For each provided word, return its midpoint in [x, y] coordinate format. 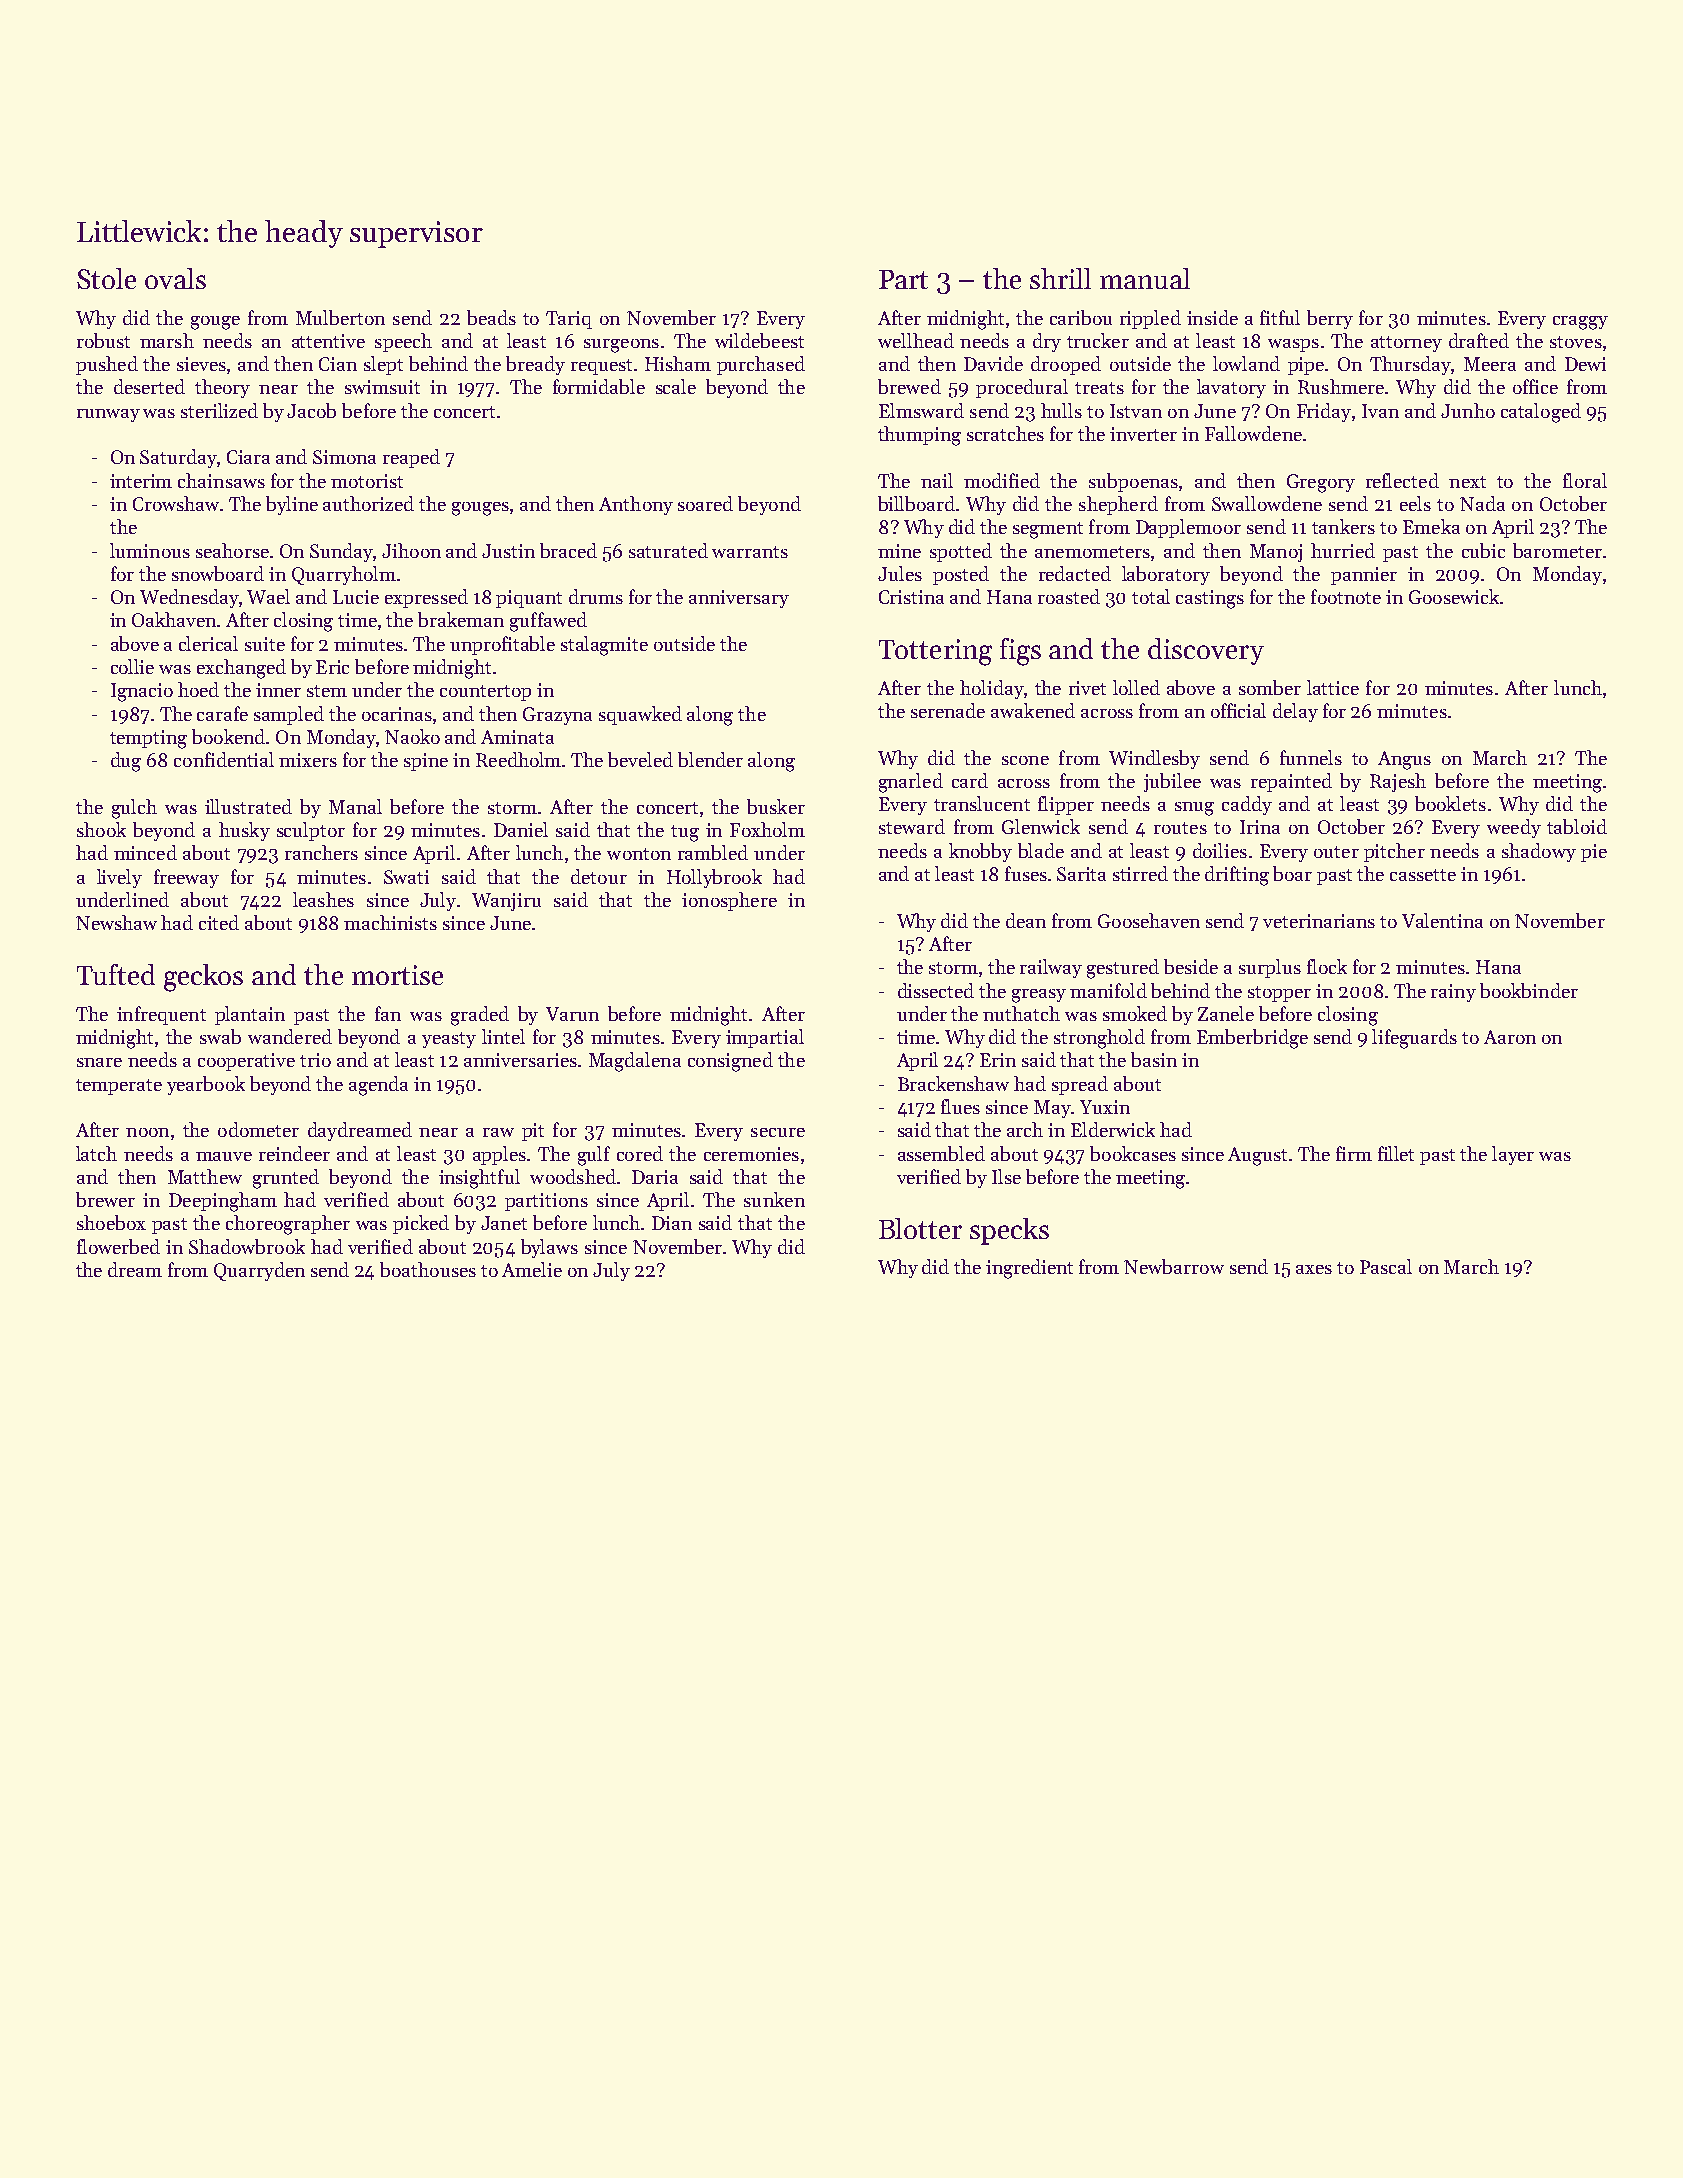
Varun [572, 1014]
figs [1020, 652]
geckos [203, 978]
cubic [1483, 550]
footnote [1346, 596]
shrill [1060, 278]
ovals [175, 278]
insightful [479, 1179]
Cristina [911, 597]
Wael [268, 596]
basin [1154, 1059]
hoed [198, 689]
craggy [1580, 323]
